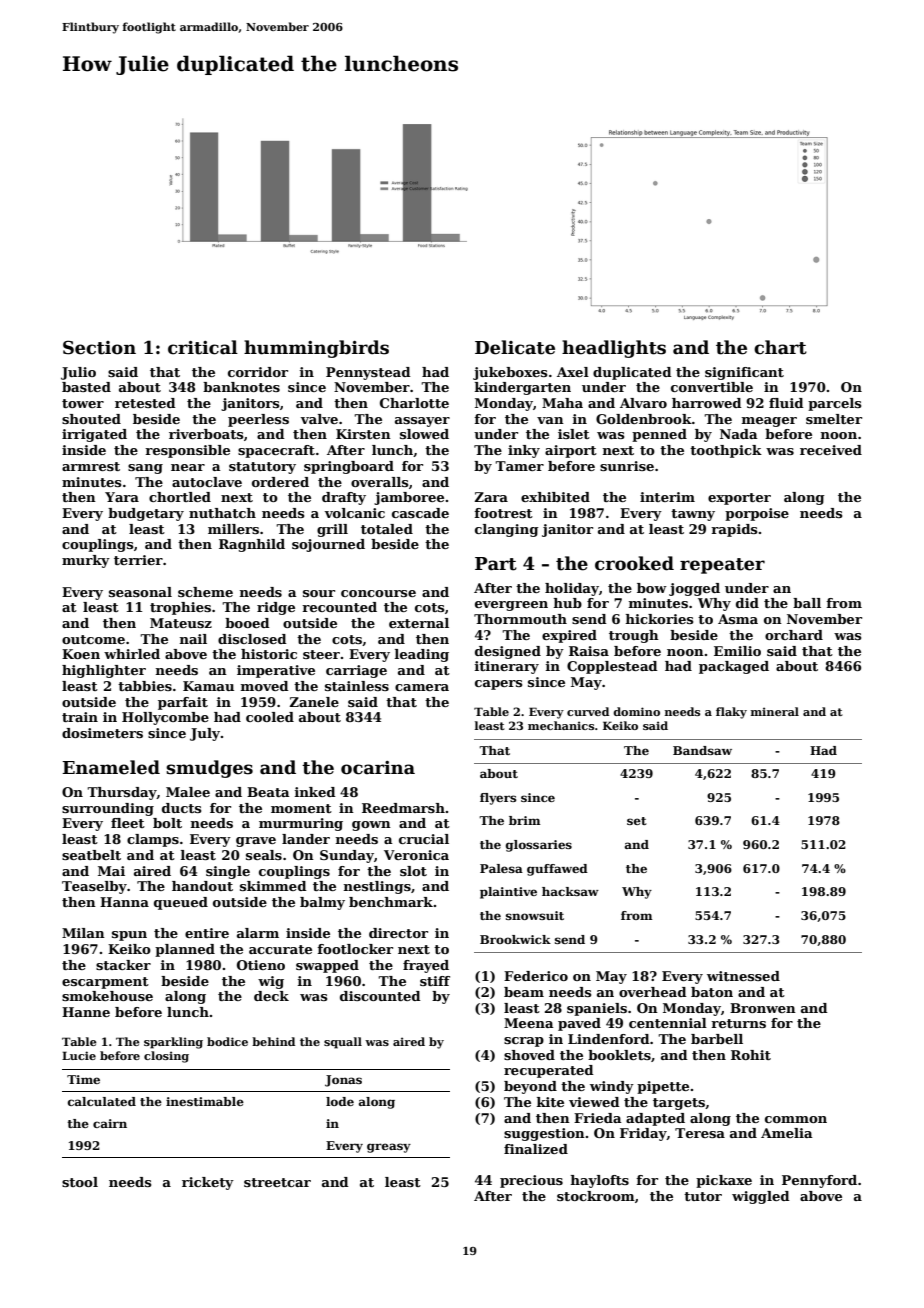 The height and width of the screenshot is (1308, 924). I want to click on ordered, so click(280, 482).
